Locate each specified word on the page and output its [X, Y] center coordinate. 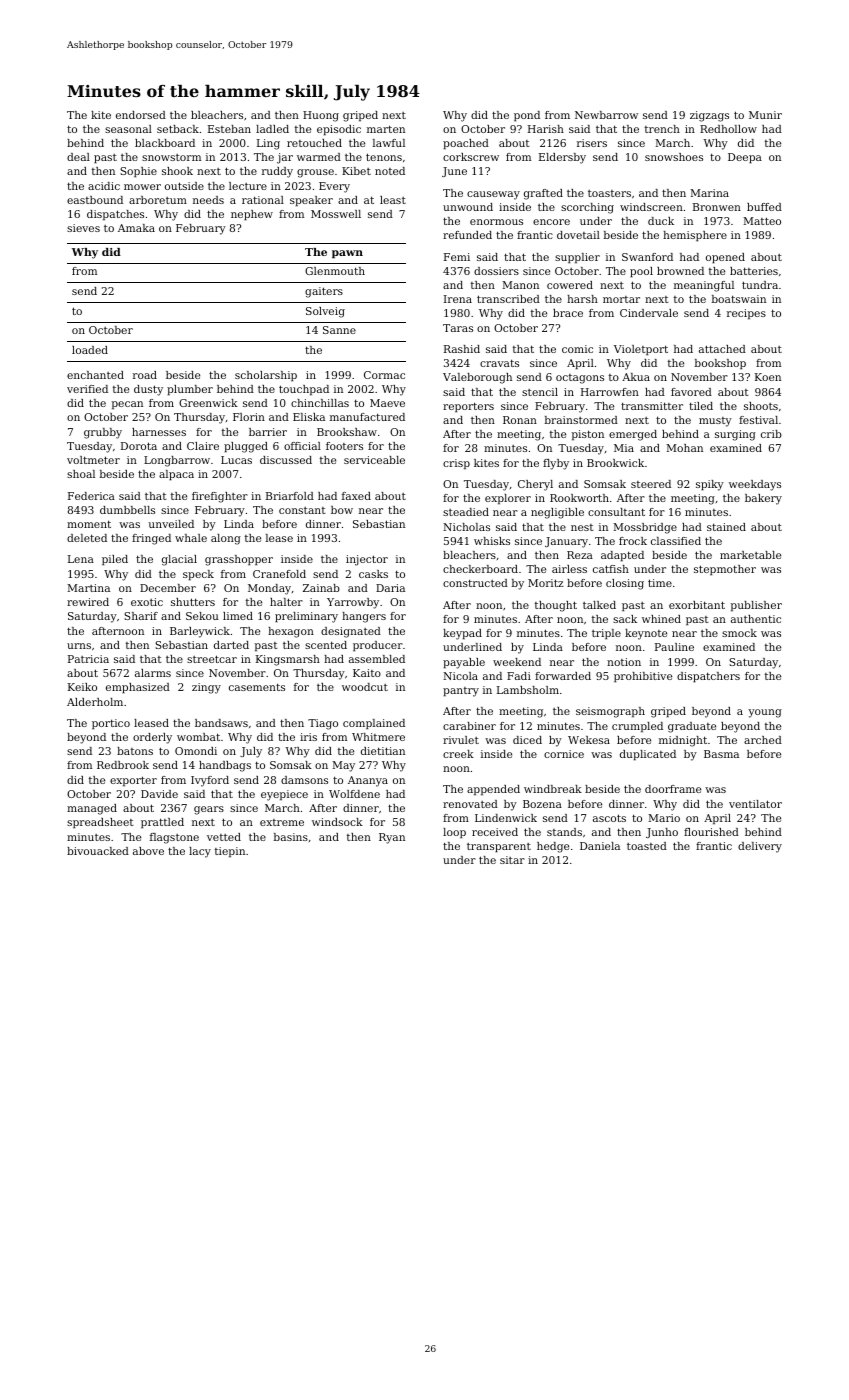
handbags [225, 766]
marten [386, 129]
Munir [765, 115]
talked [599, 605]
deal [78, 157]
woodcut [365, 687]
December [168, 588]
